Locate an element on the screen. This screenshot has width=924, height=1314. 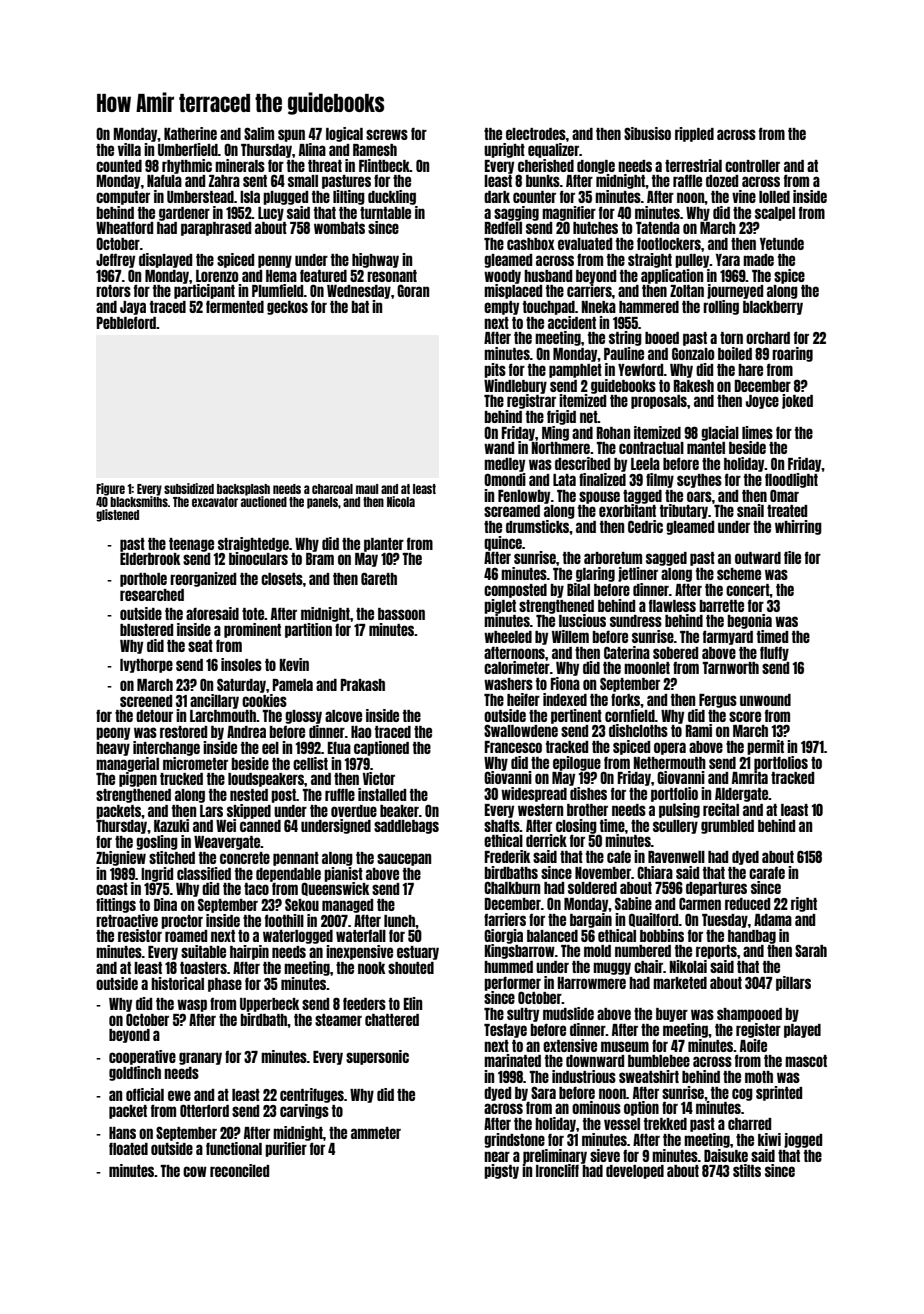
electrodes is located at coordinates (536, 134).
